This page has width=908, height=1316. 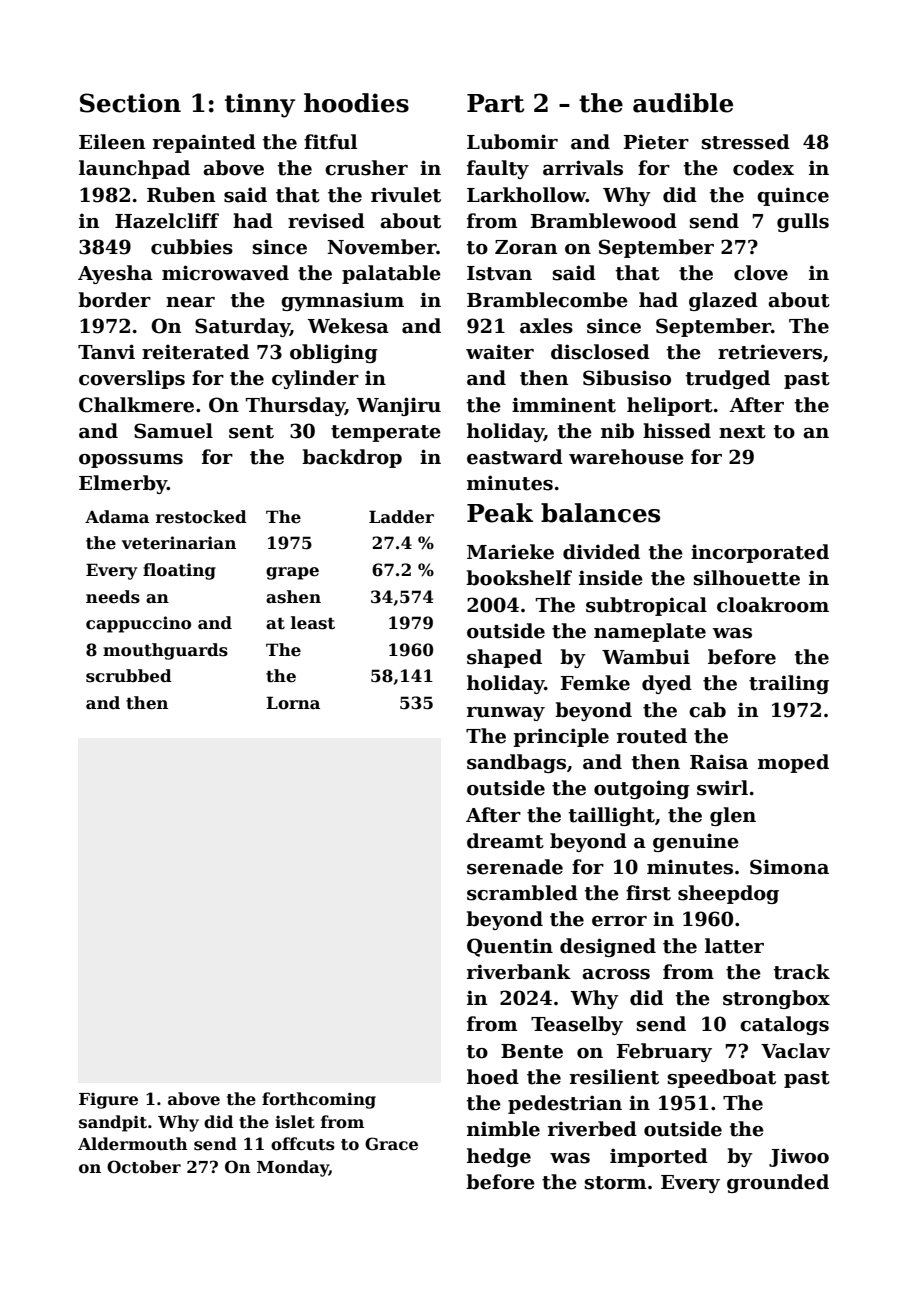 I want to click on Lorna, so click(x=293, y=703).
